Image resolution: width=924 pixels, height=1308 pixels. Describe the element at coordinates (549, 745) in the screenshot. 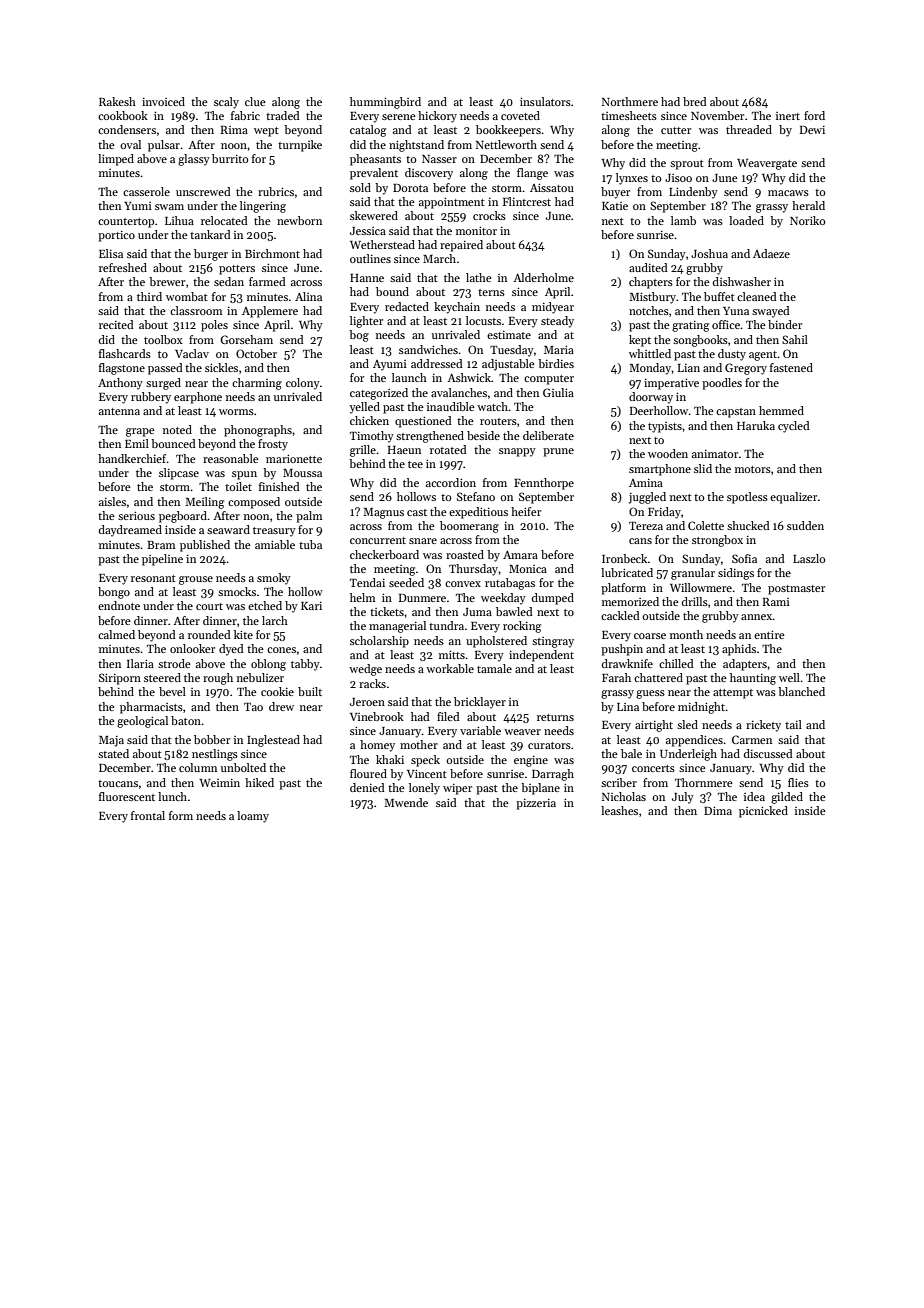

I see `curators` at that location.
